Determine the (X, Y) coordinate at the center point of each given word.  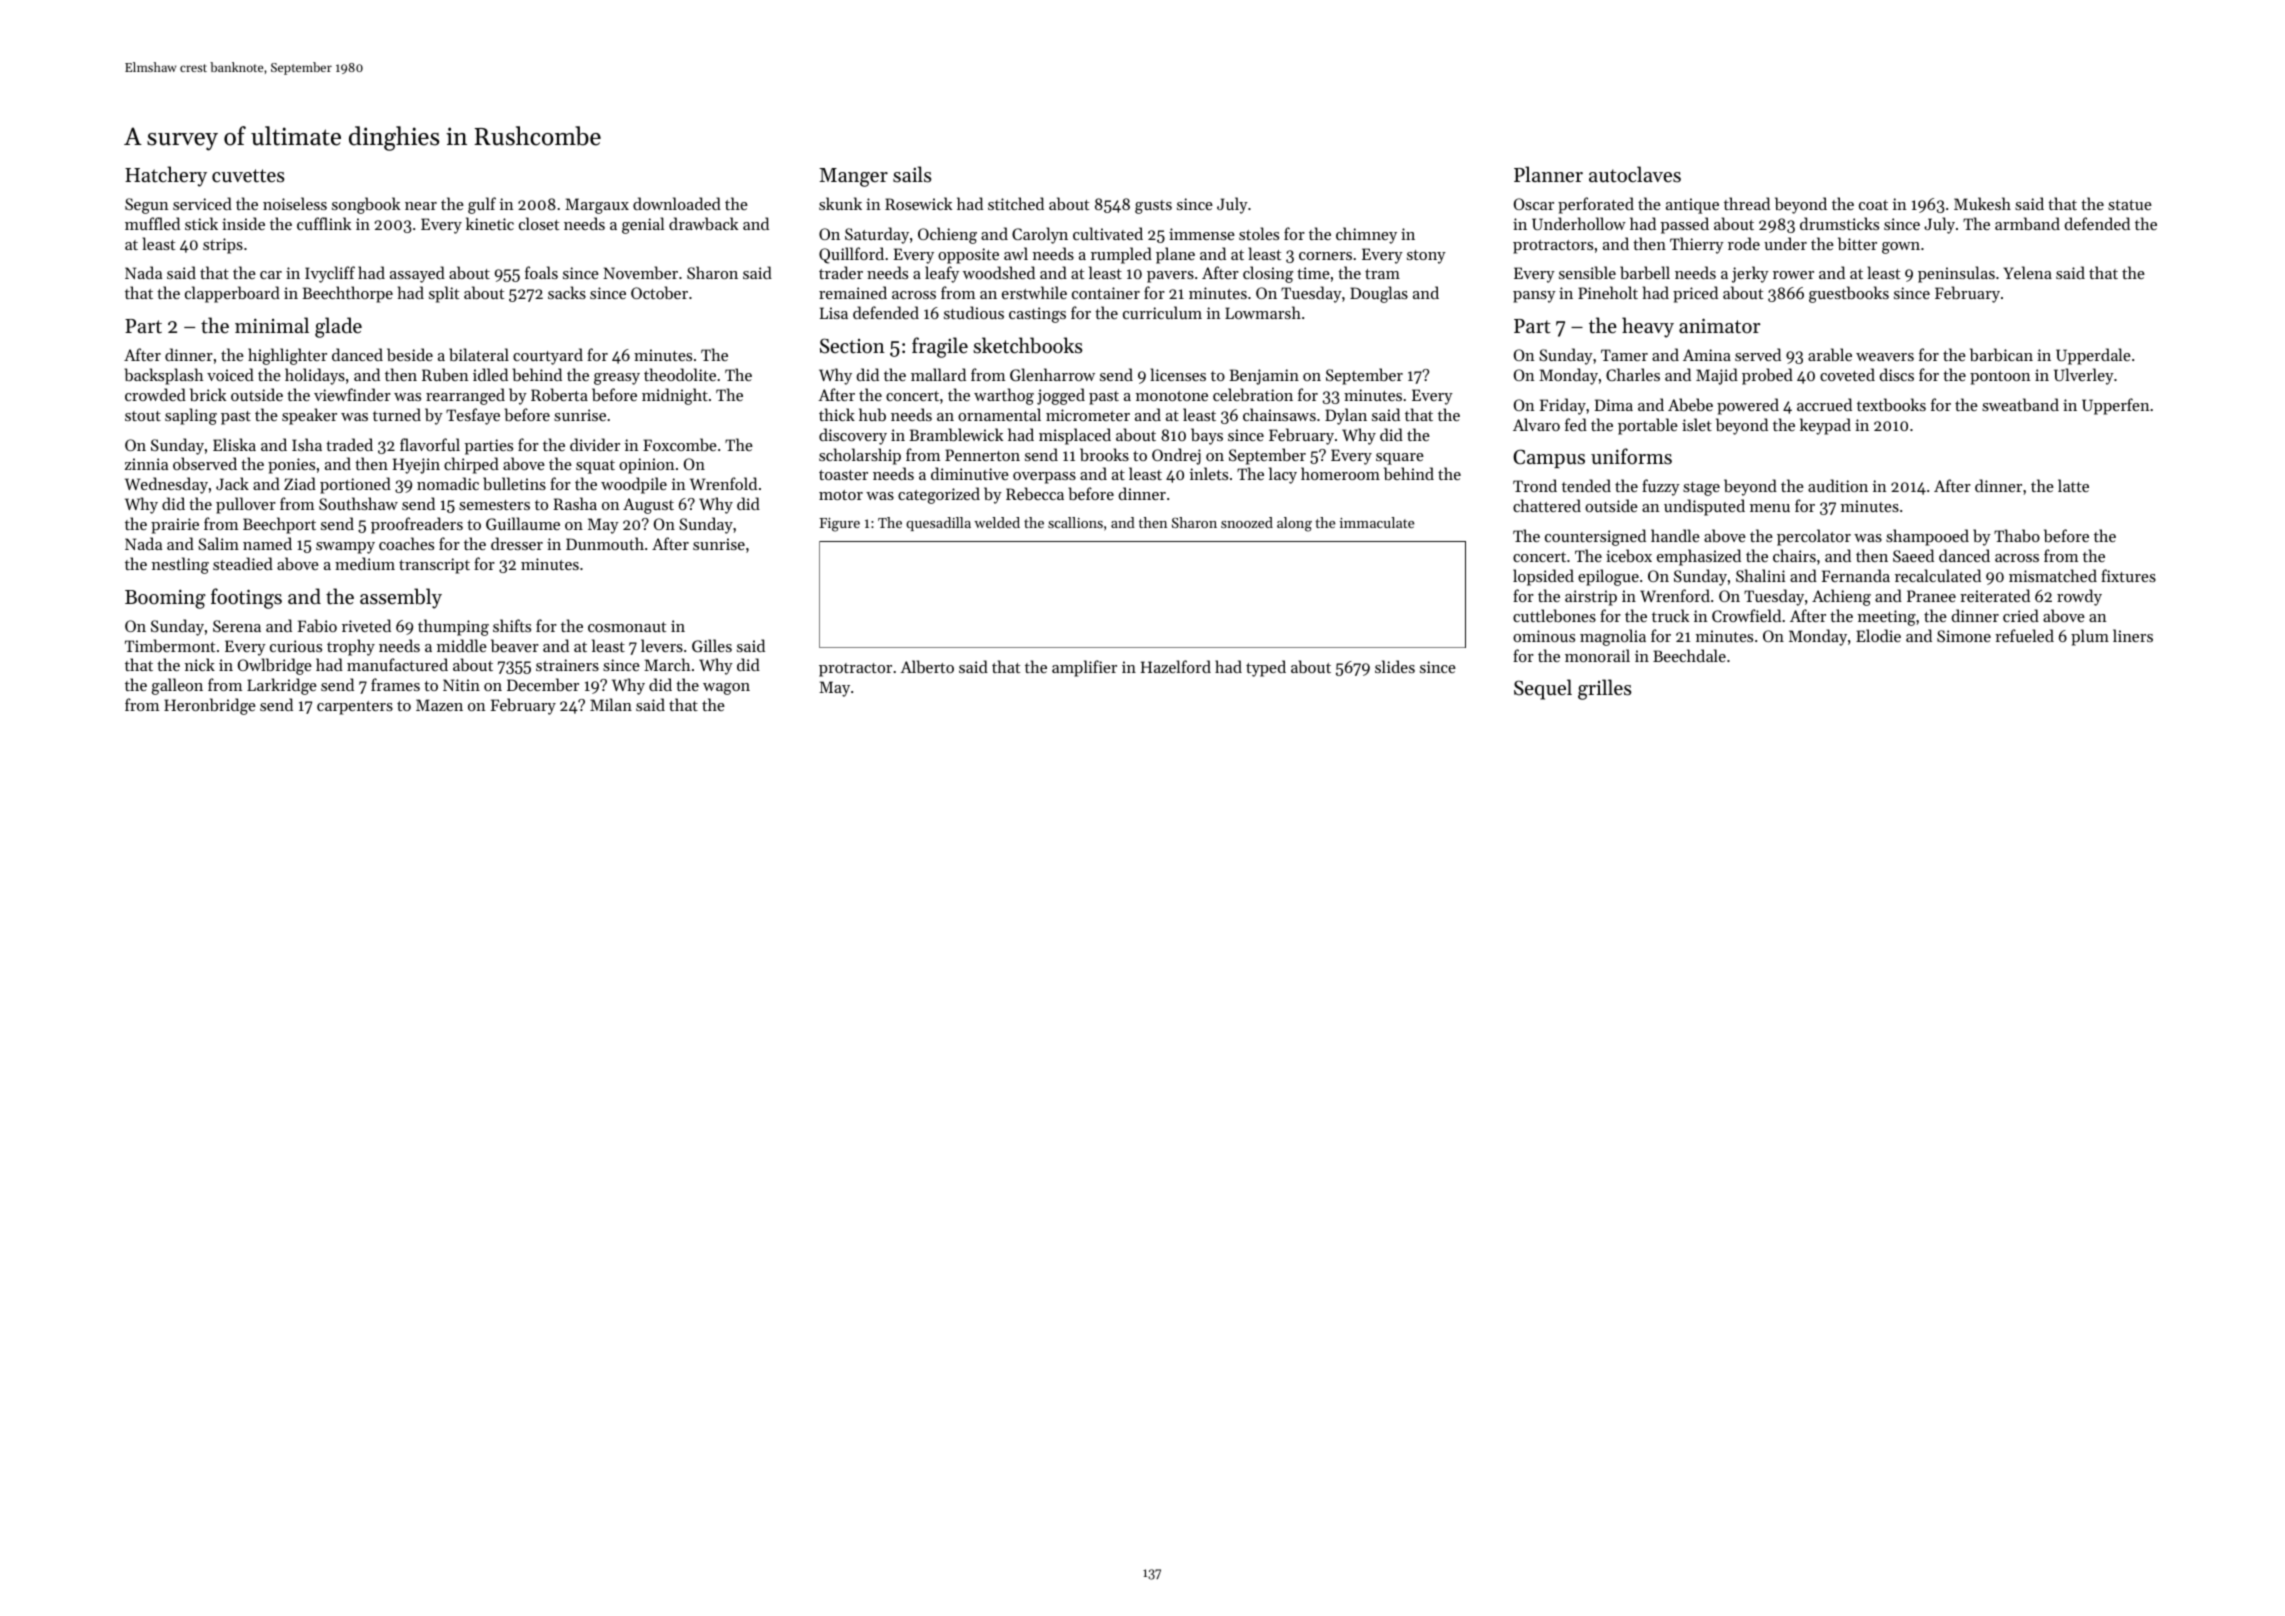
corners (1325, 256)
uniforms (1631, 456)
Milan (611, 704)
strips (223, 246)
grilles (1605, 689)
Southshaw (358, 503)
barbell (1645, 272)
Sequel (1543, 689)
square (1400, 459)
